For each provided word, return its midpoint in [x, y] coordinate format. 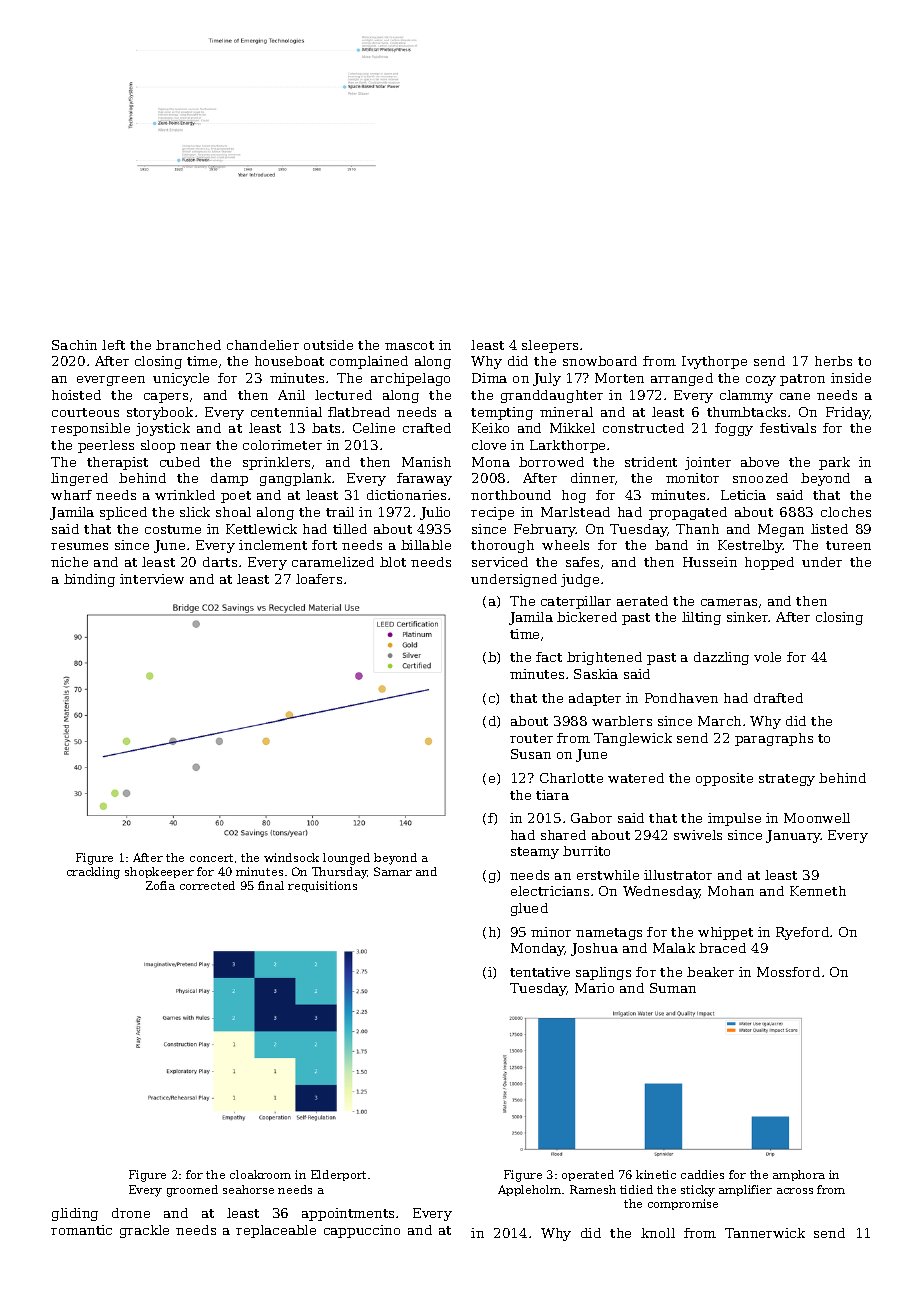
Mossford [788, 972]
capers [166, 398]
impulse [734, 819]
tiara [552, 795]
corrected [207, 885]
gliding [75, 1214]
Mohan [731, 891]
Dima [489, 378]
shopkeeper [159, 872]
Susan [531, 754]
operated [588, 1175]
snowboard [600, 361]
